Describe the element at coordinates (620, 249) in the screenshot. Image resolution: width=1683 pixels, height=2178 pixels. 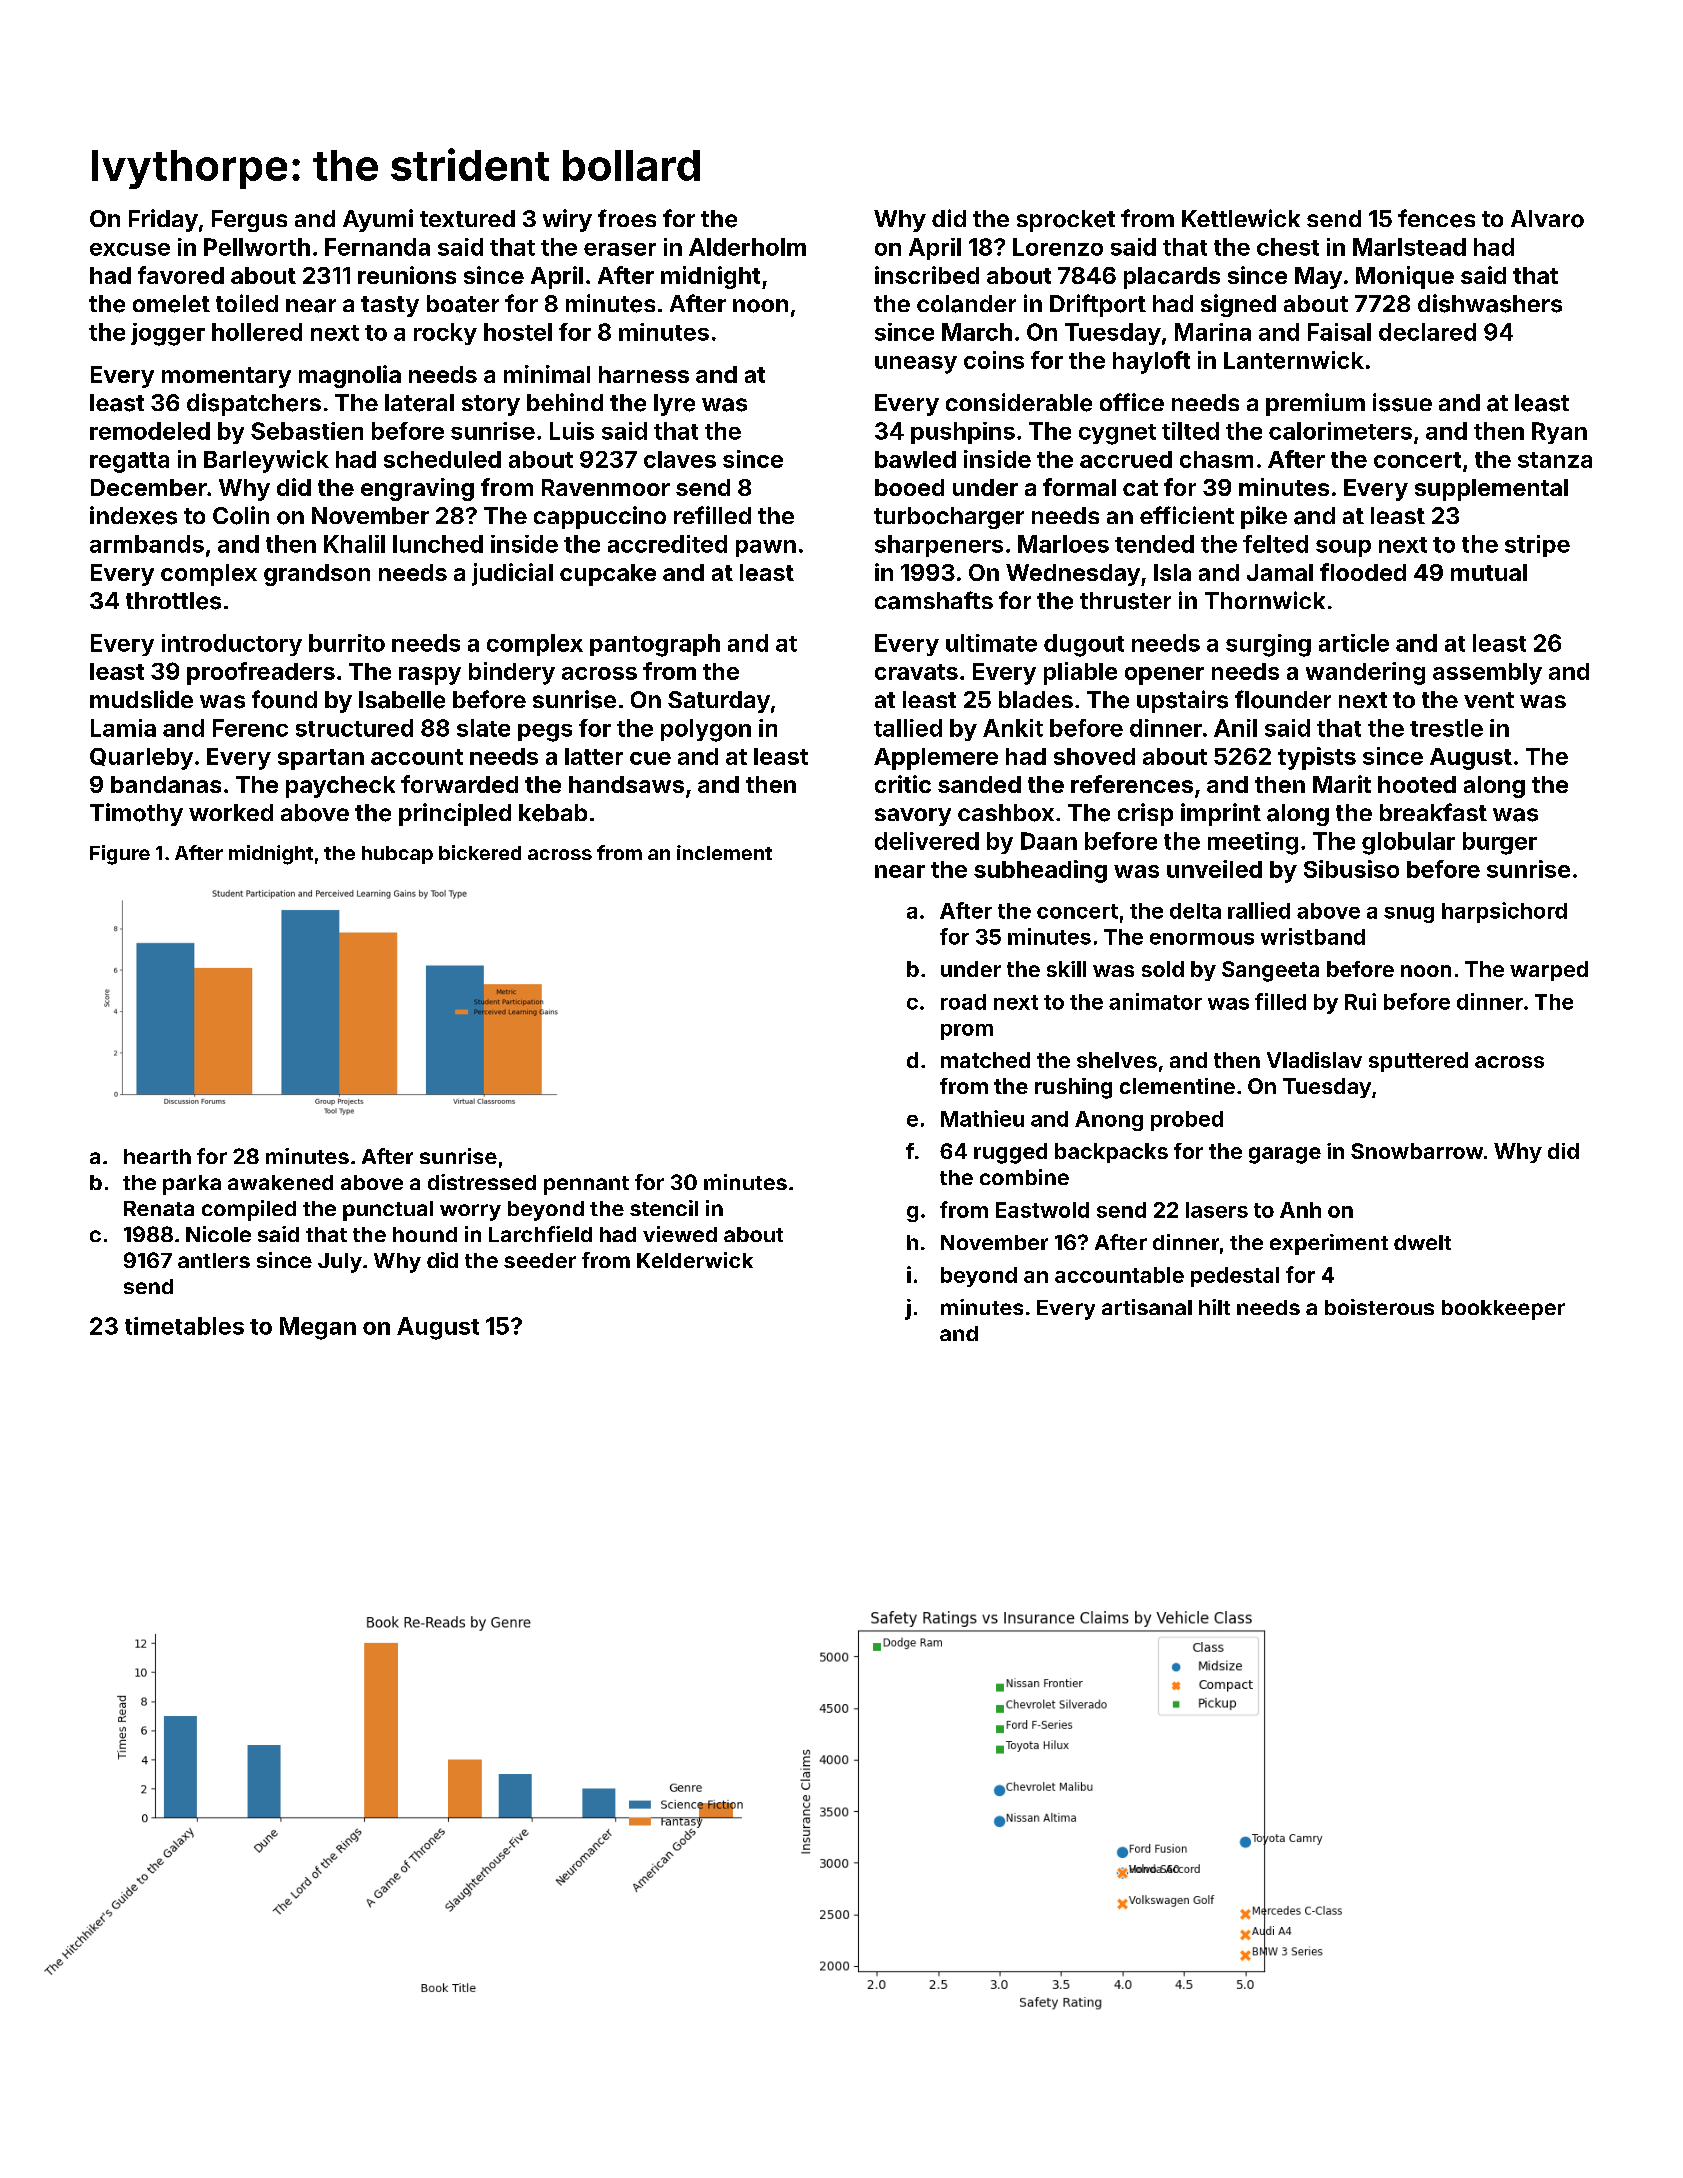
I see `eraser` at that location.
